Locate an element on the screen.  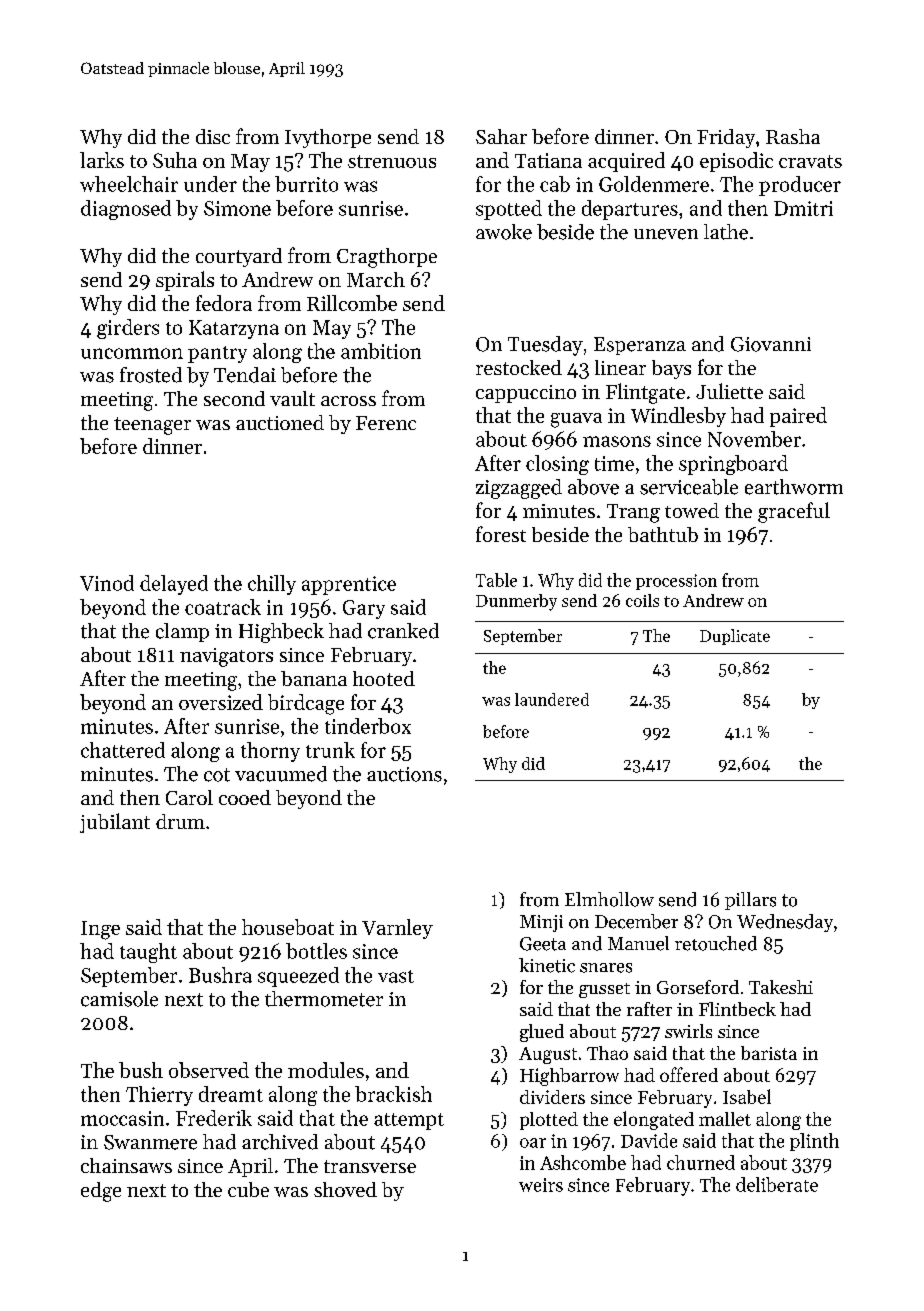
Friday is located at coordinates (726, 138).
